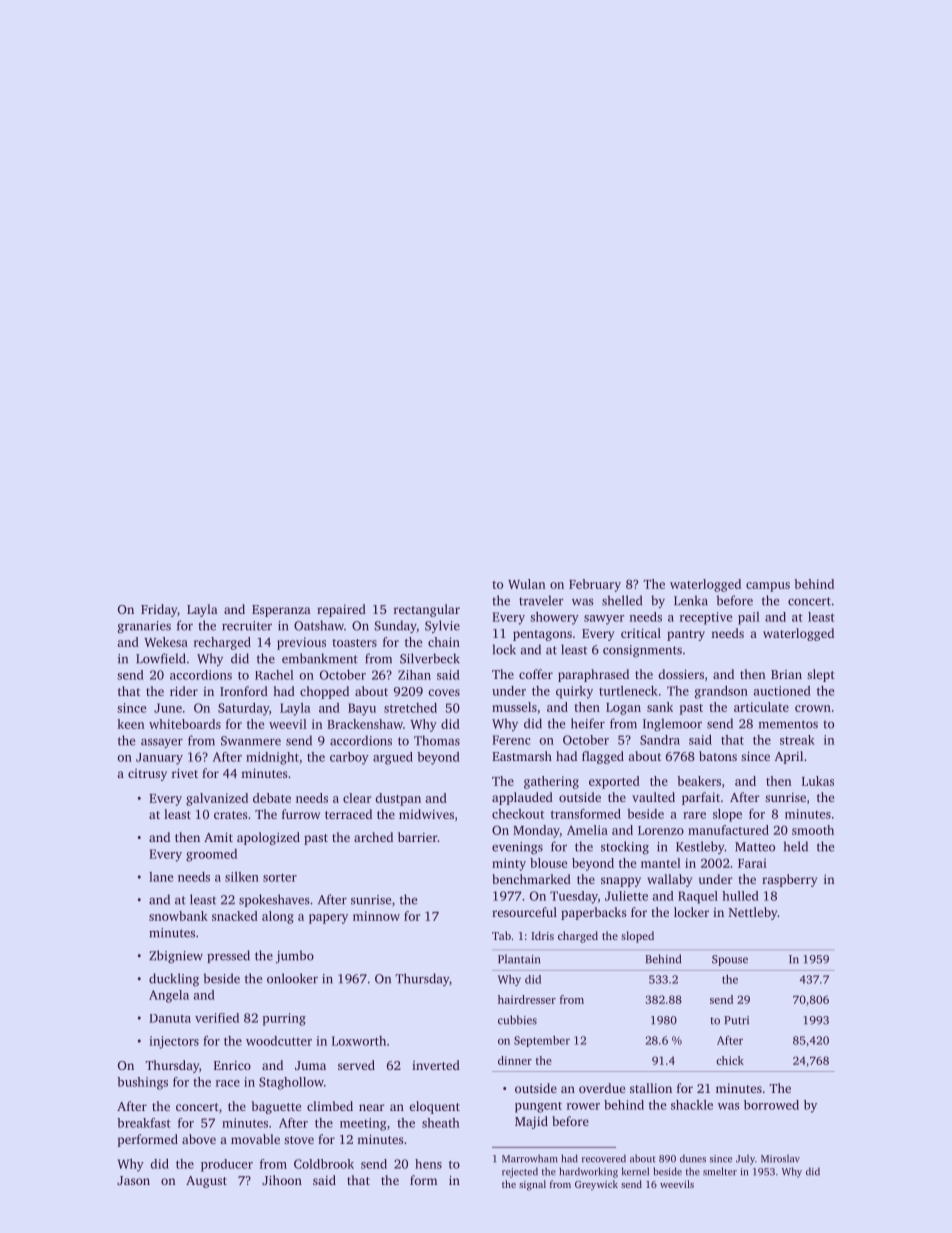  What do you see at coordinates (788, 757) in the document?
I see `April` at bounding box center [788, 757].
